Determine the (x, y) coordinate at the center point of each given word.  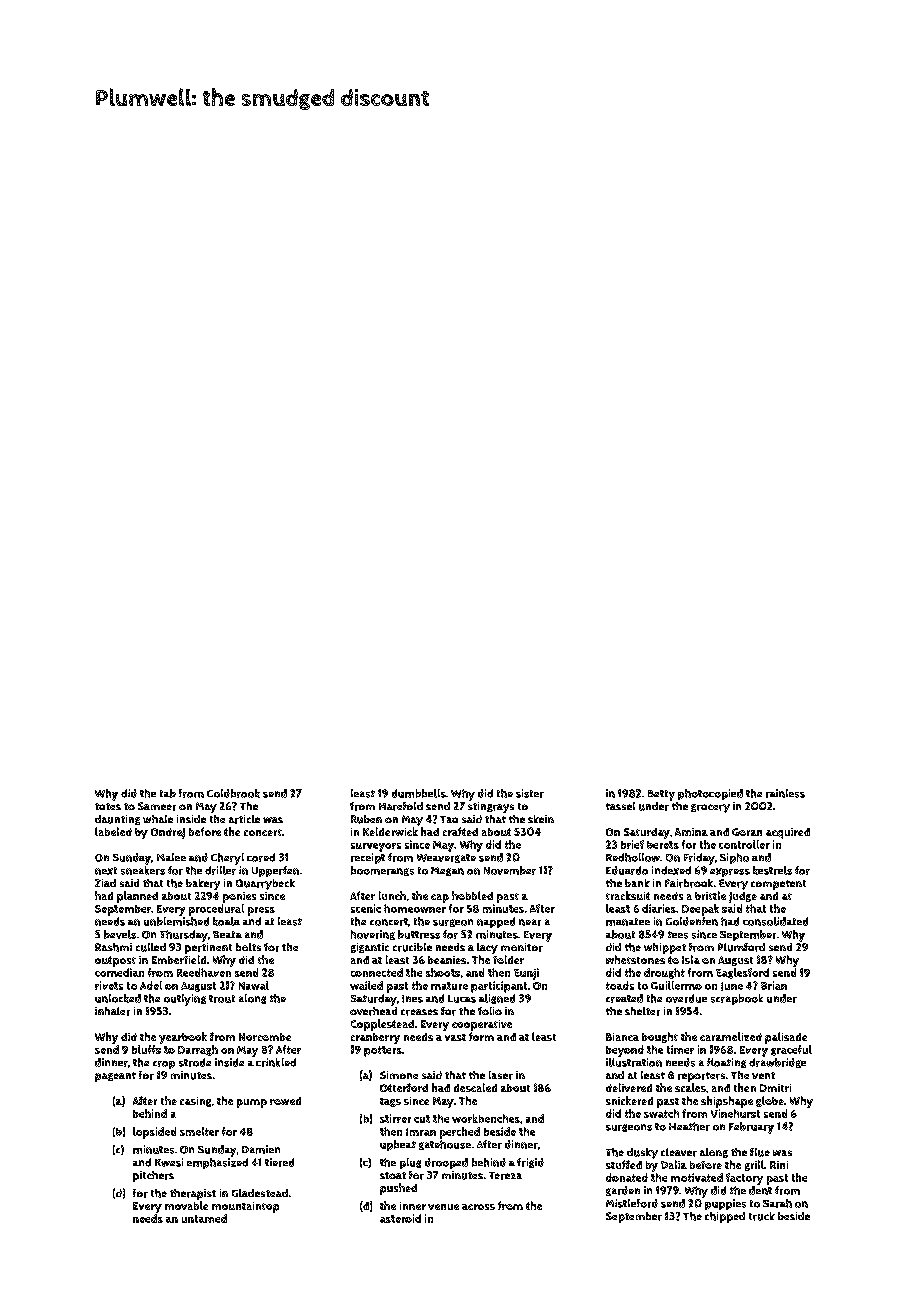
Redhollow (633, 857)
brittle (710, 895)
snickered (629, 1100)
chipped (725, 1217)
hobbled (472, 895)
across (478, 1207)
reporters (701, 1077)
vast (455, 1037)
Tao (449, 819)
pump (252, 1103)
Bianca (622, 1037)
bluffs (146, 1049)
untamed (204, 1218)
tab (168, 793)
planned (137, 897)
